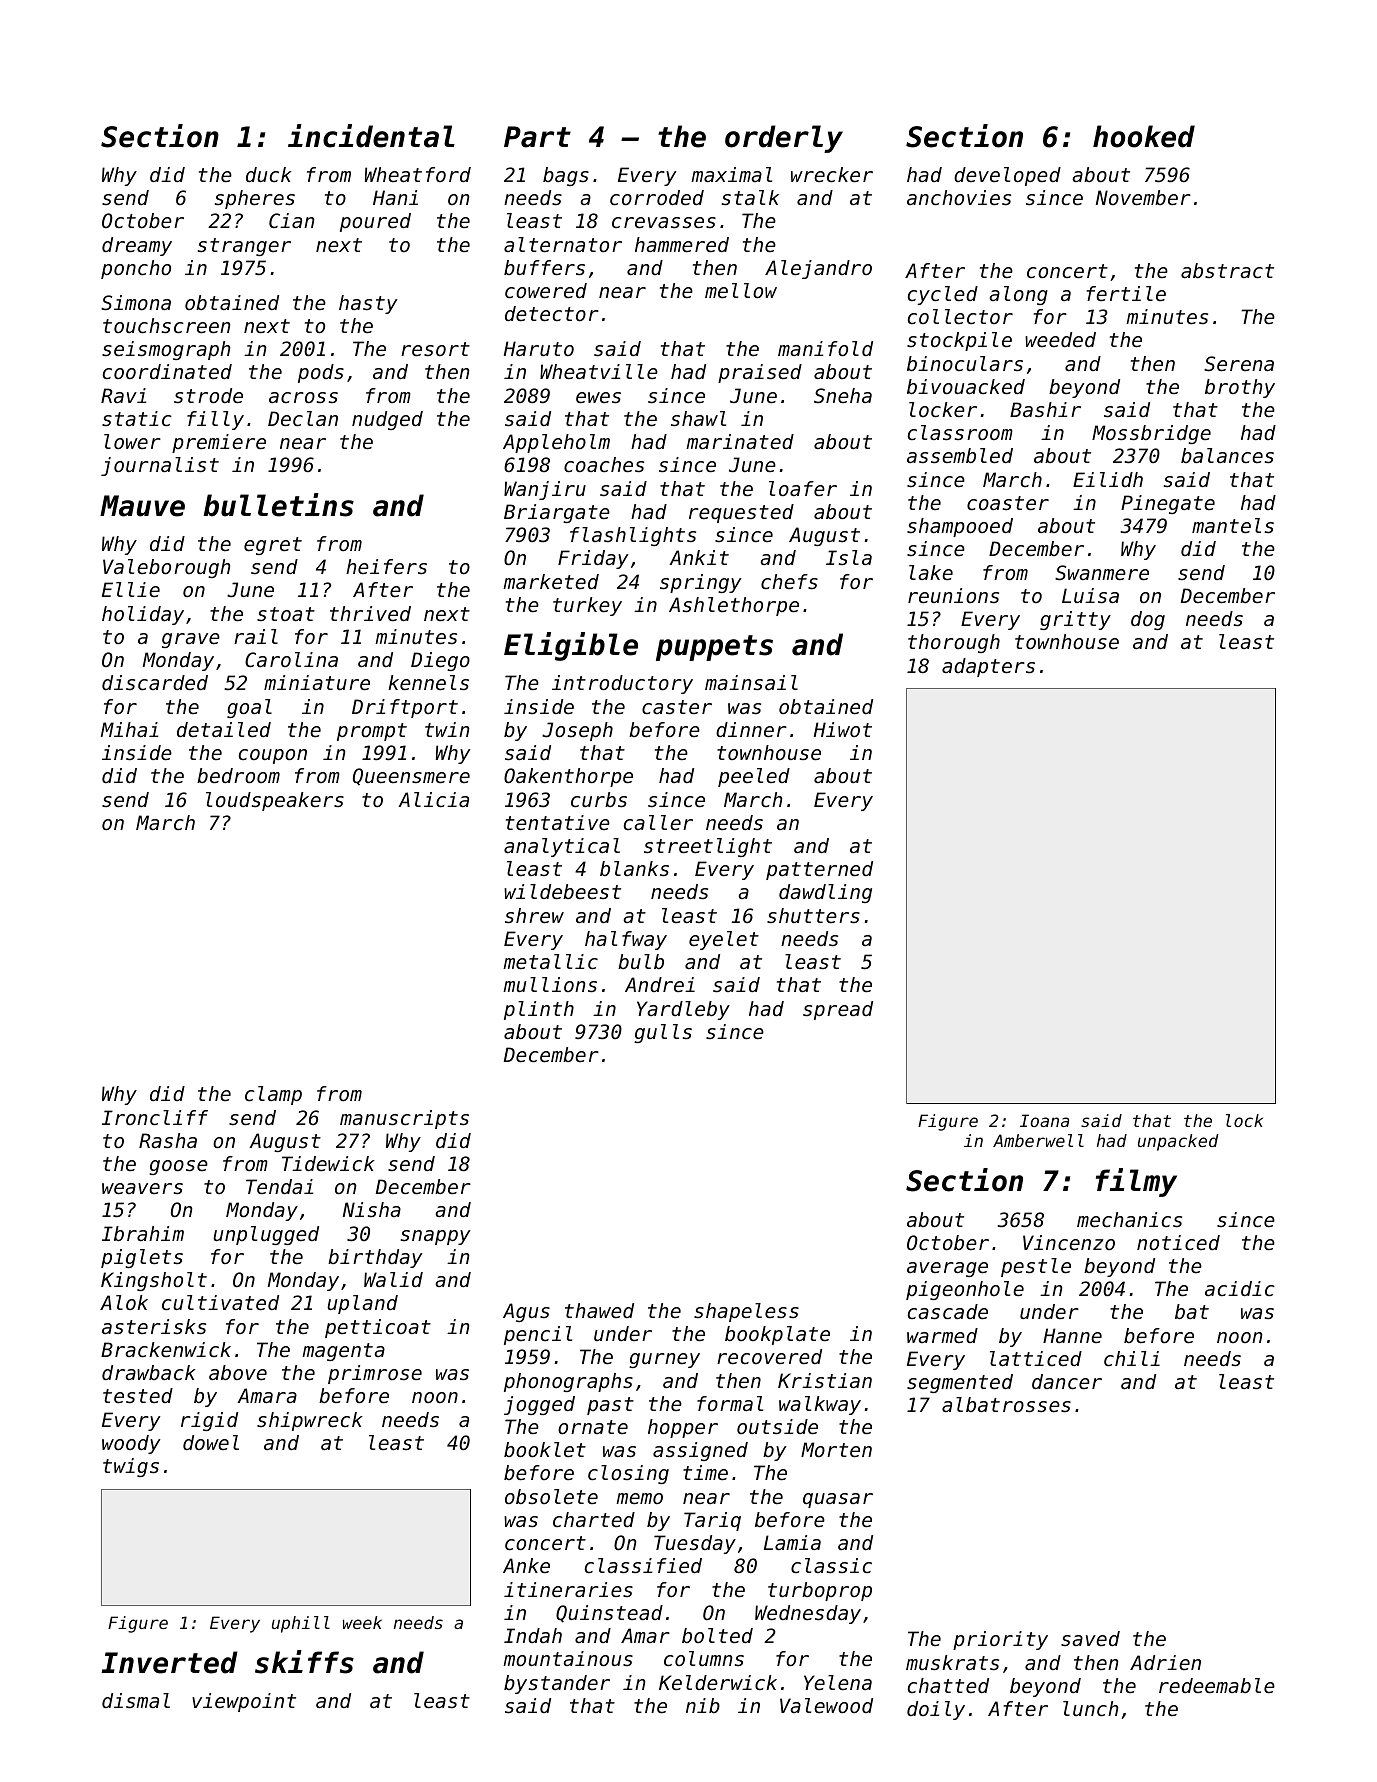 The height and width of the screenshot is (1782, 1377). I want to click on buffers, so click(544, 268).
